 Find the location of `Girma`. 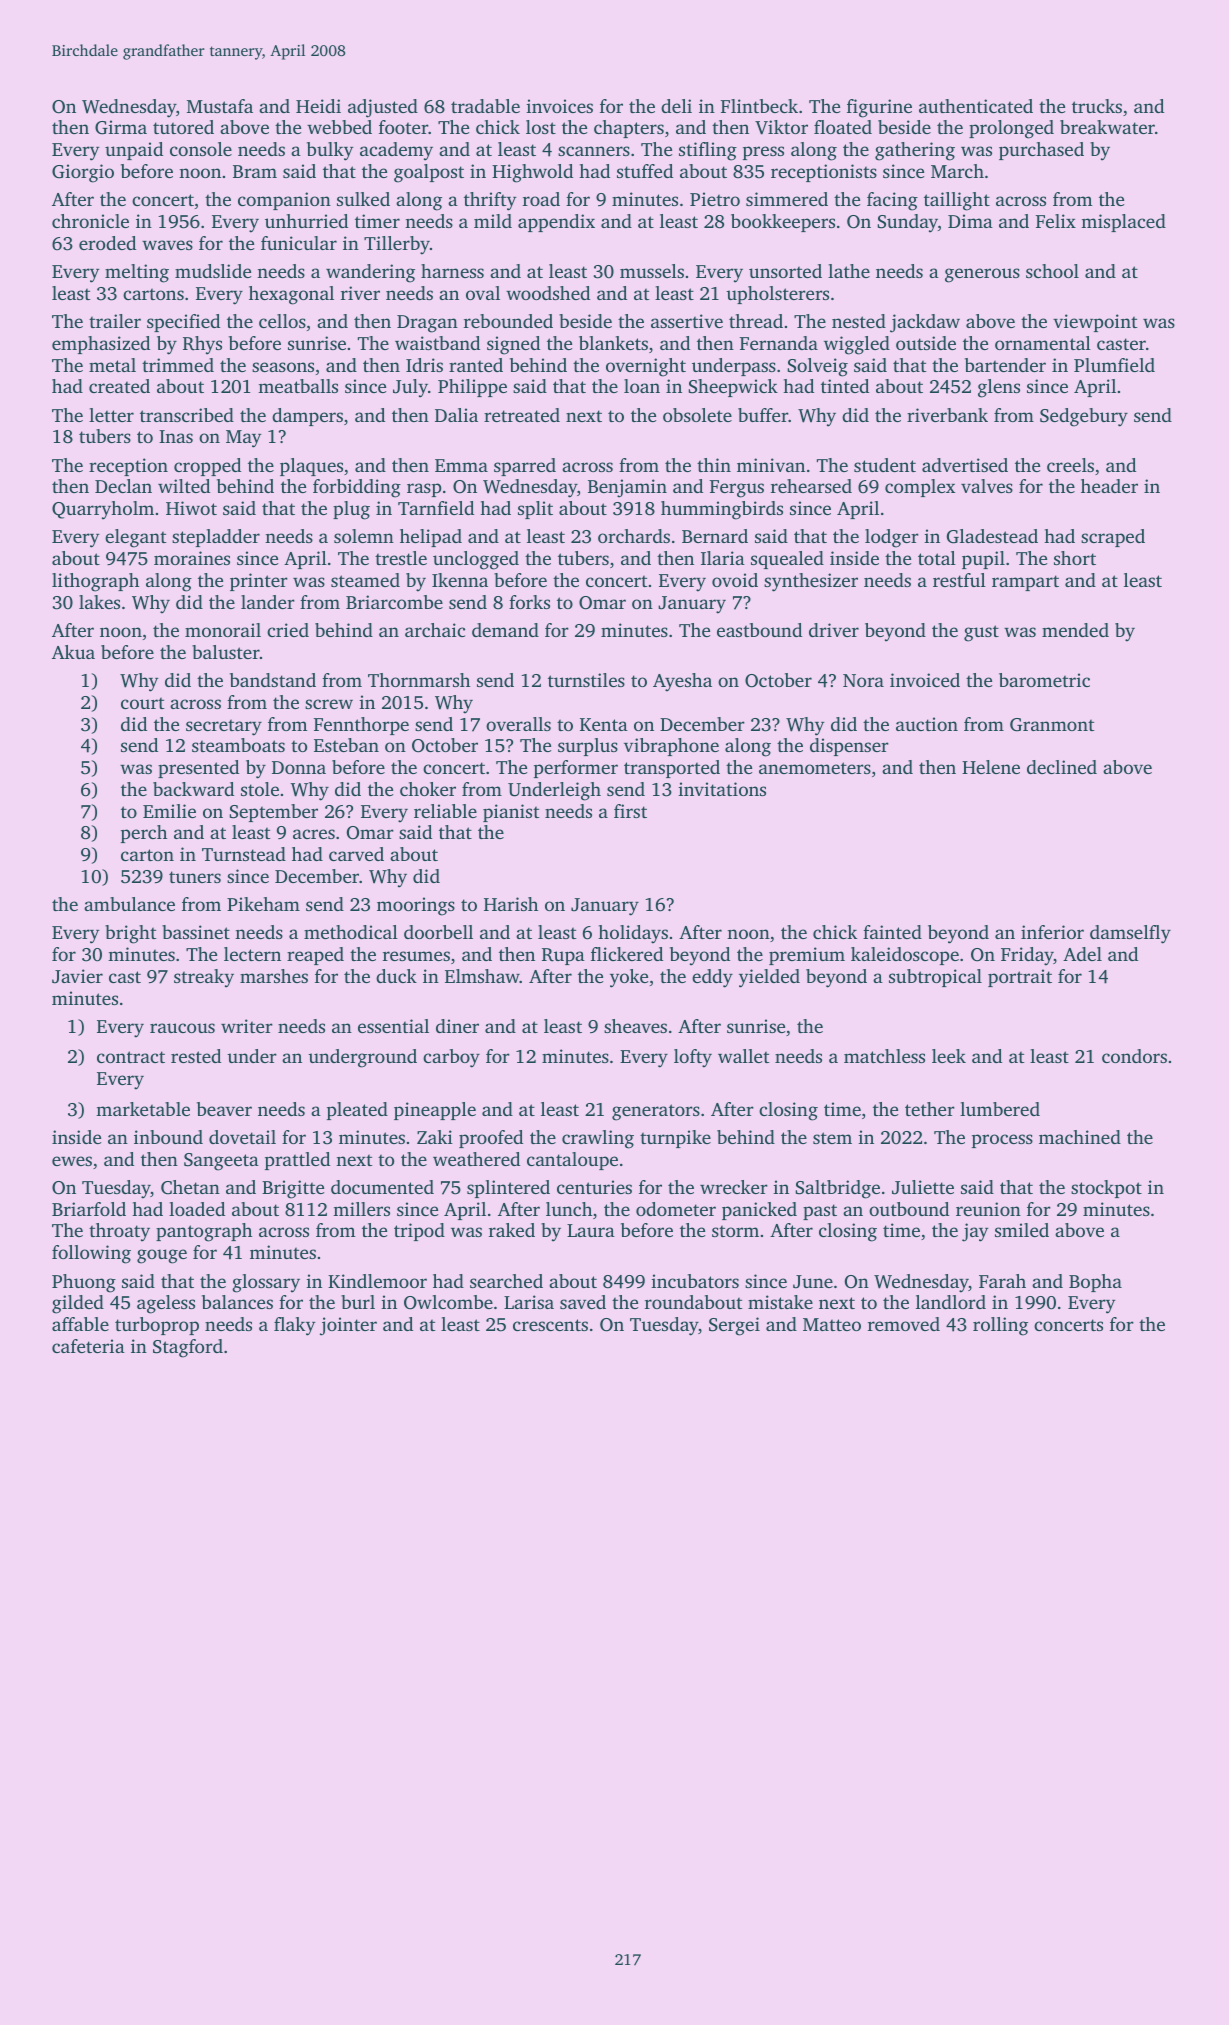

Girma is located at coordinates (121, 127).
